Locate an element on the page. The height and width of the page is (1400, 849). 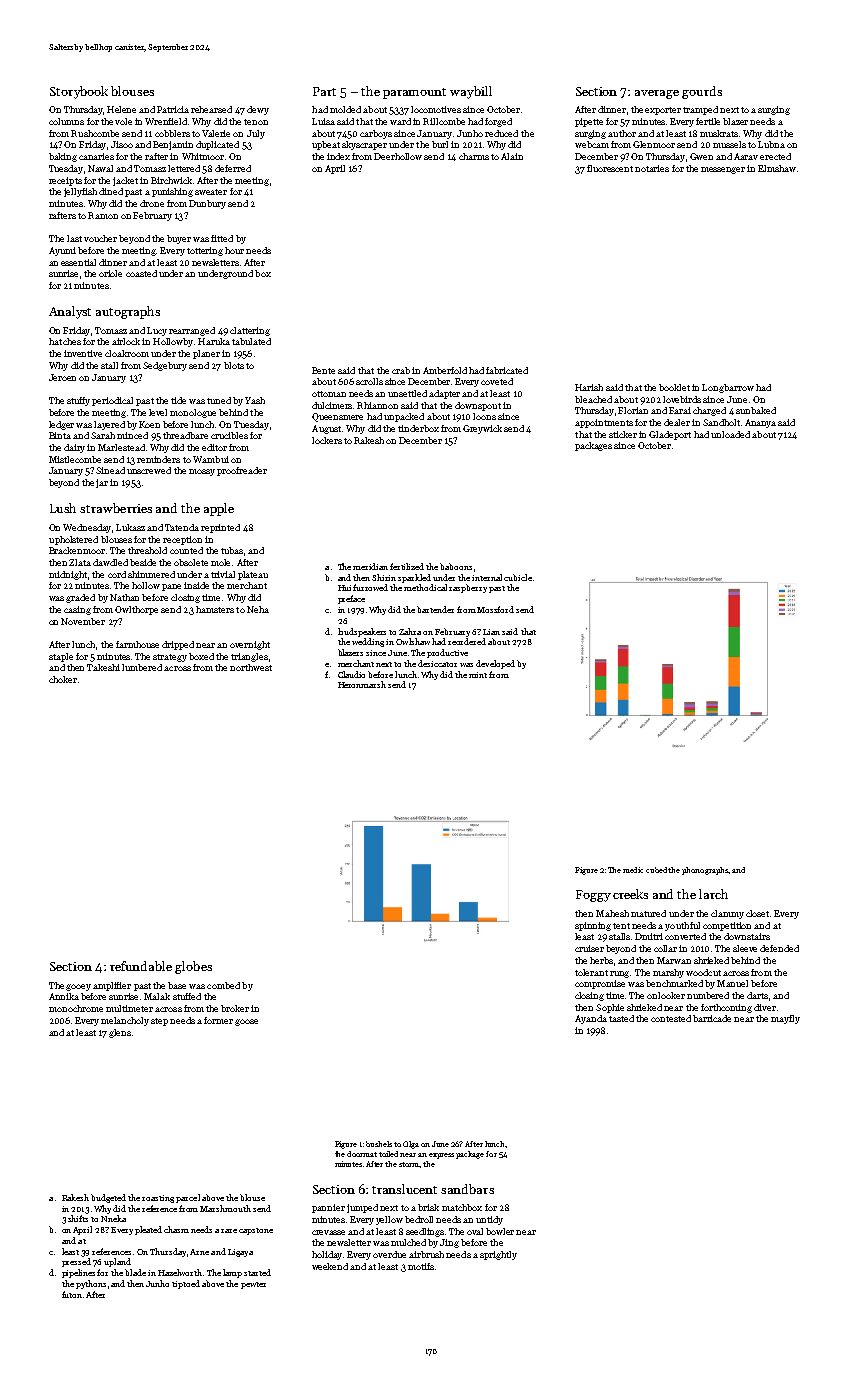
boxed is located at coordinates (201, 656).
